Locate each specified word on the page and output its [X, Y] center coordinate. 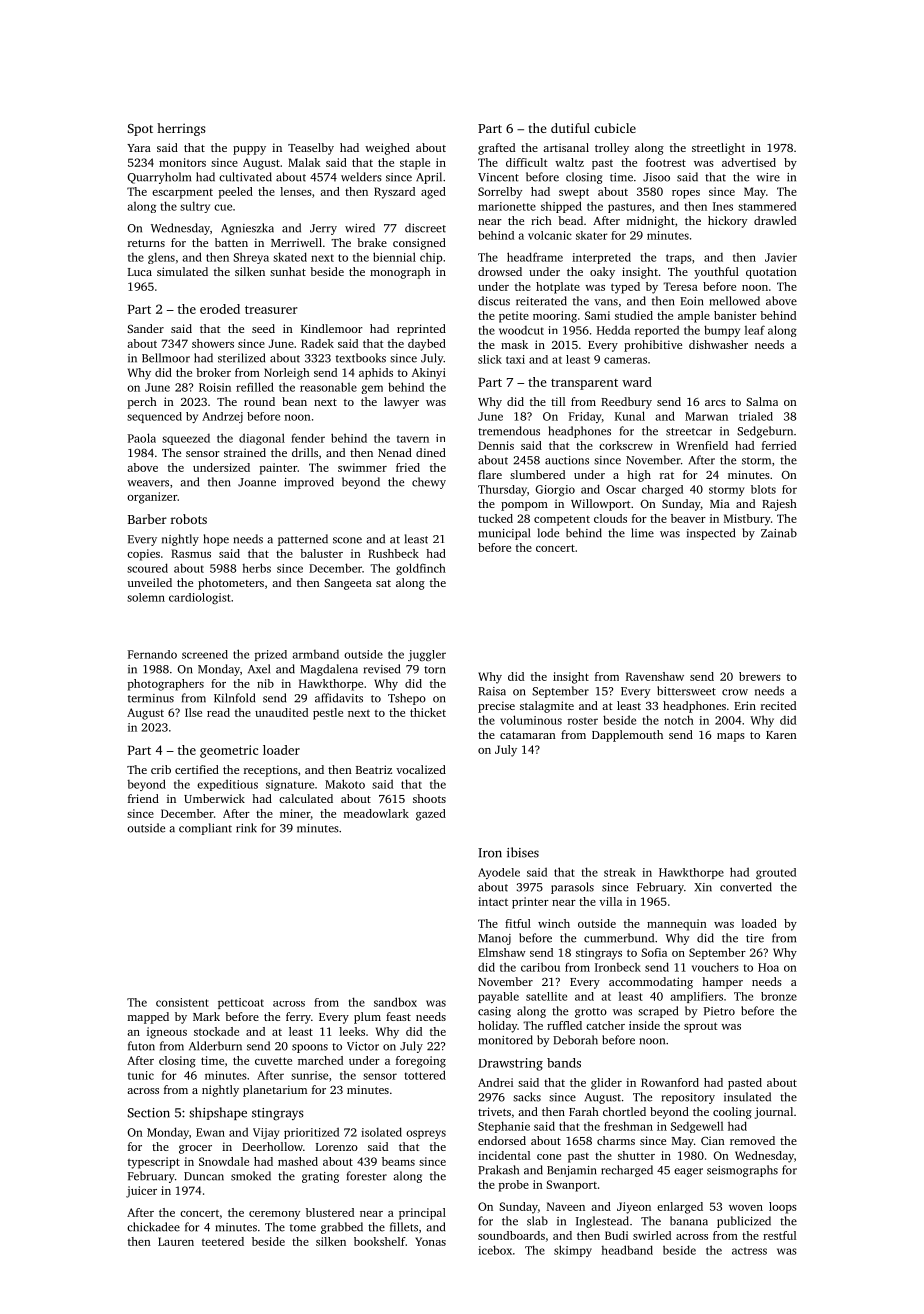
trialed [756, 416]
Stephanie [504, 1127]
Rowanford [670, 1082]
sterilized [241, 358]
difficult [526, 162]
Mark [206, 1016]
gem [372, 389]
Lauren [176, 1241]
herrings [182, 129]
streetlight [718, 149]
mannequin [677, 925]
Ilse [193, 712]
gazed [431, 815]
